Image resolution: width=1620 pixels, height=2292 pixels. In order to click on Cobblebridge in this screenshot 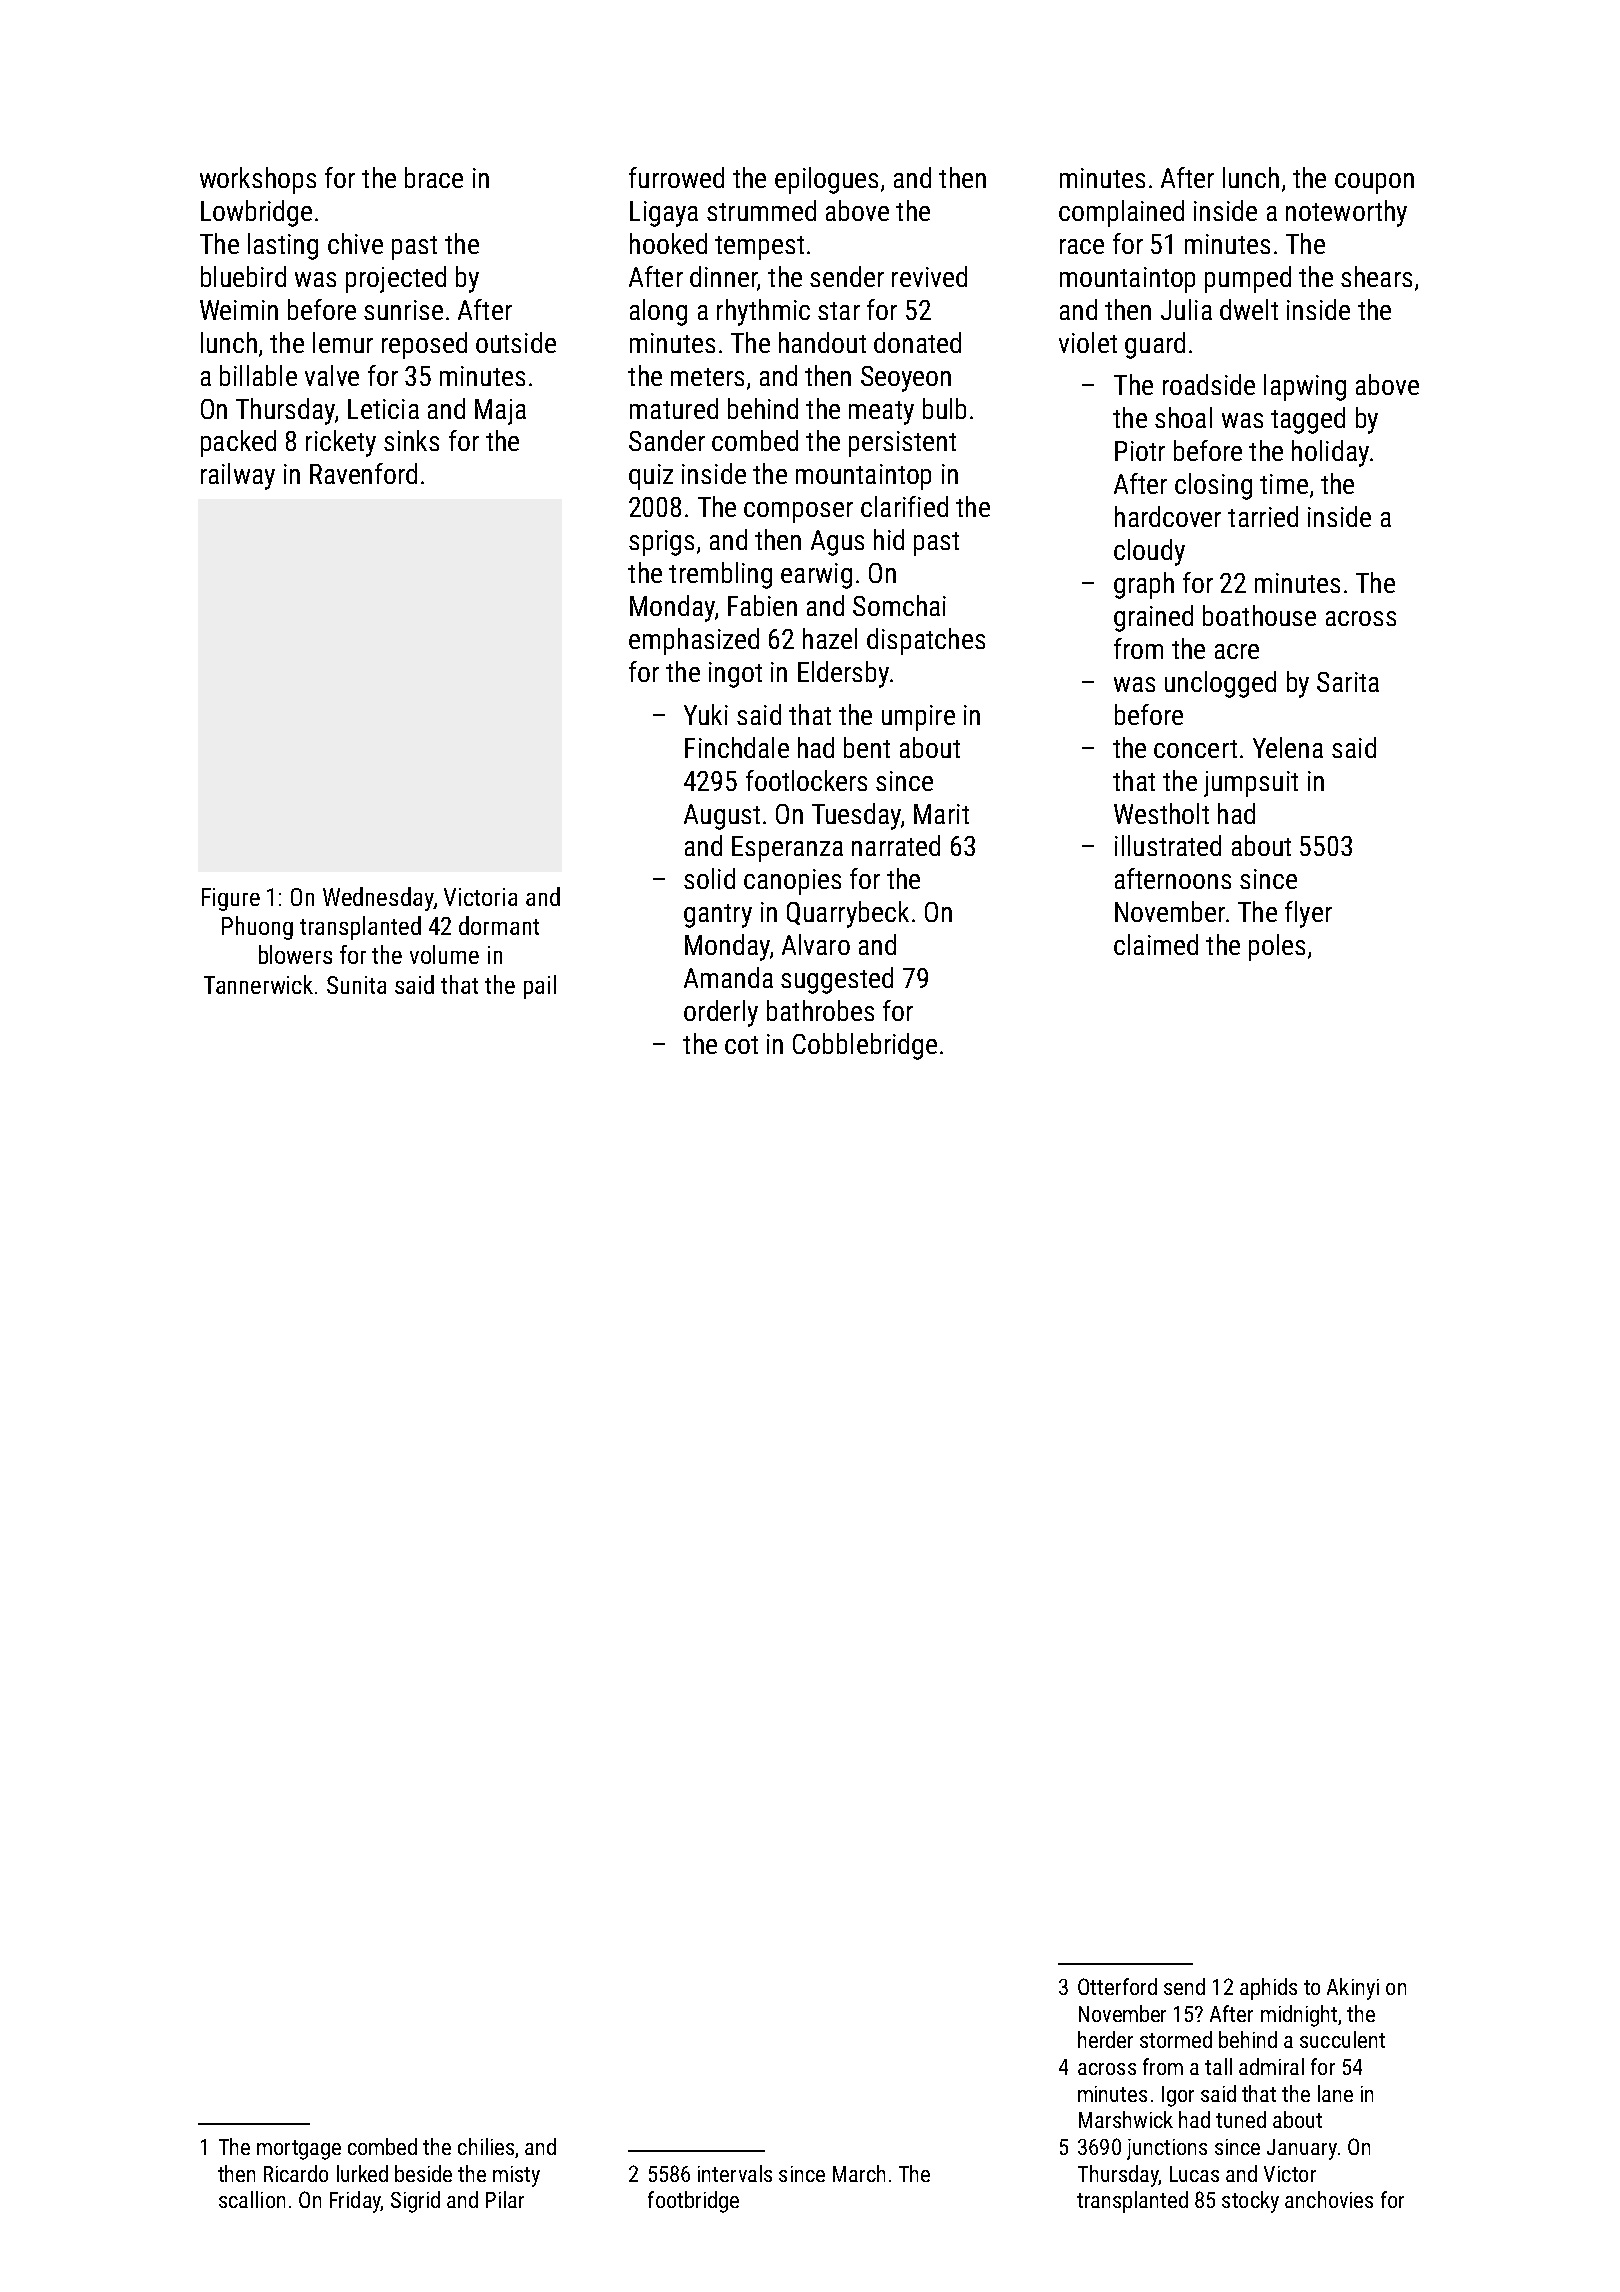, I will do `click(865, 1046)`.
